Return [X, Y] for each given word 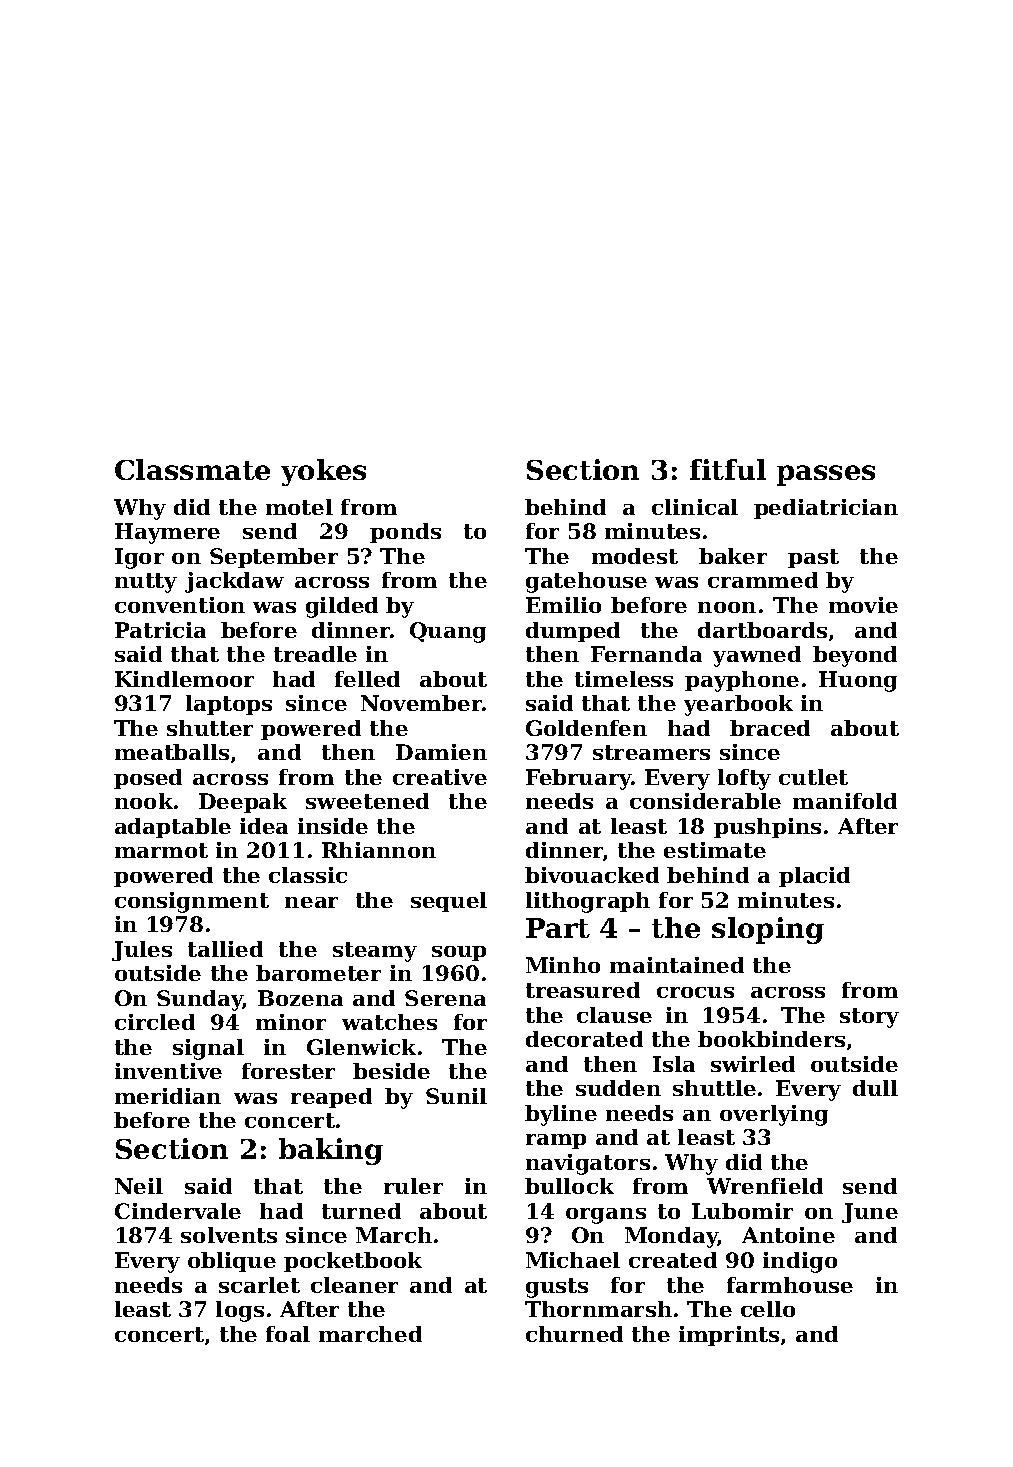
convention [180, 605]
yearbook [738, 705]
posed [148, 779]
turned [361, 1211]
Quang [448, 632]
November [421, 703]
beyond [855, 656]
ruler [413, 1186]
